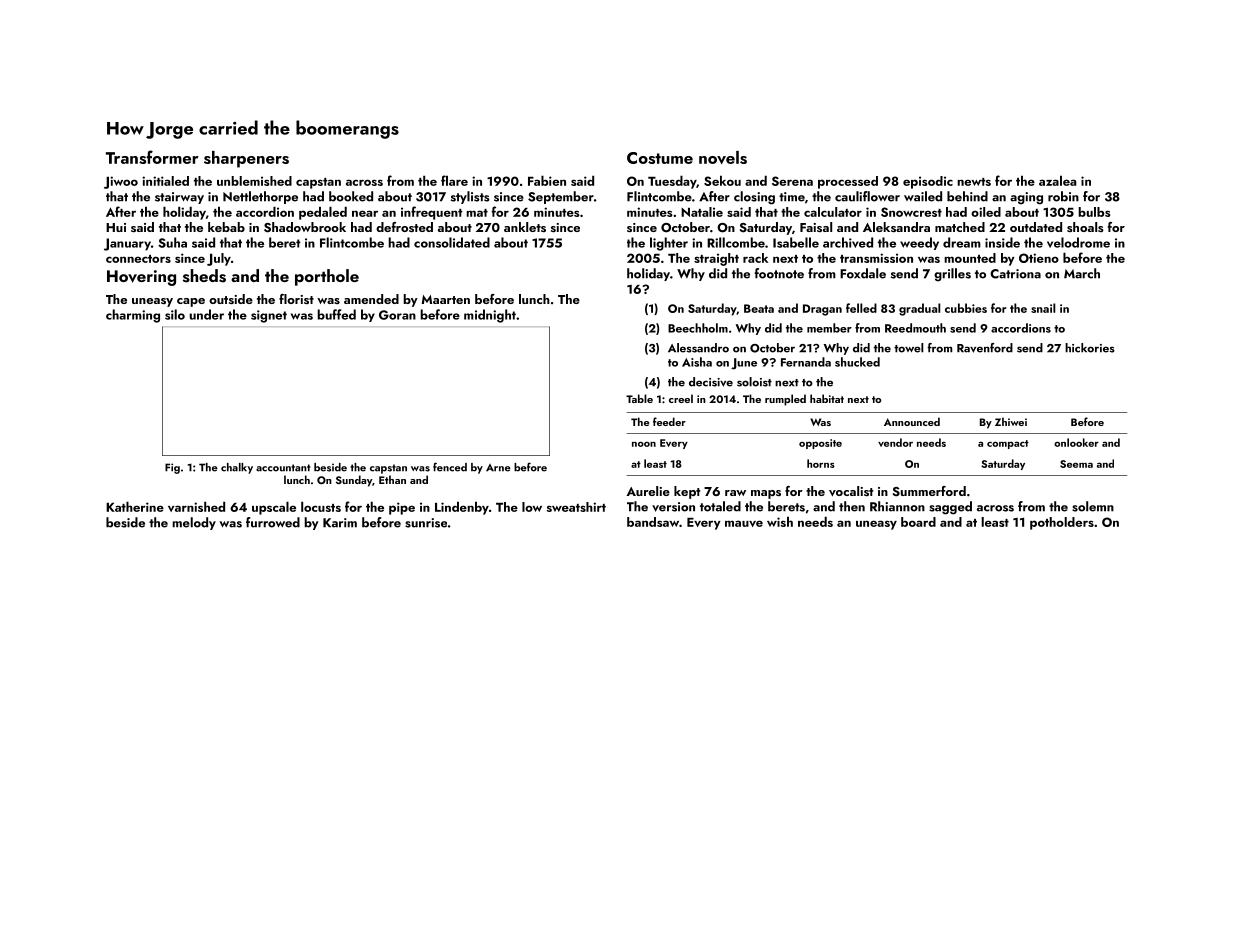  I want to click on melody, so click(194, 523).
